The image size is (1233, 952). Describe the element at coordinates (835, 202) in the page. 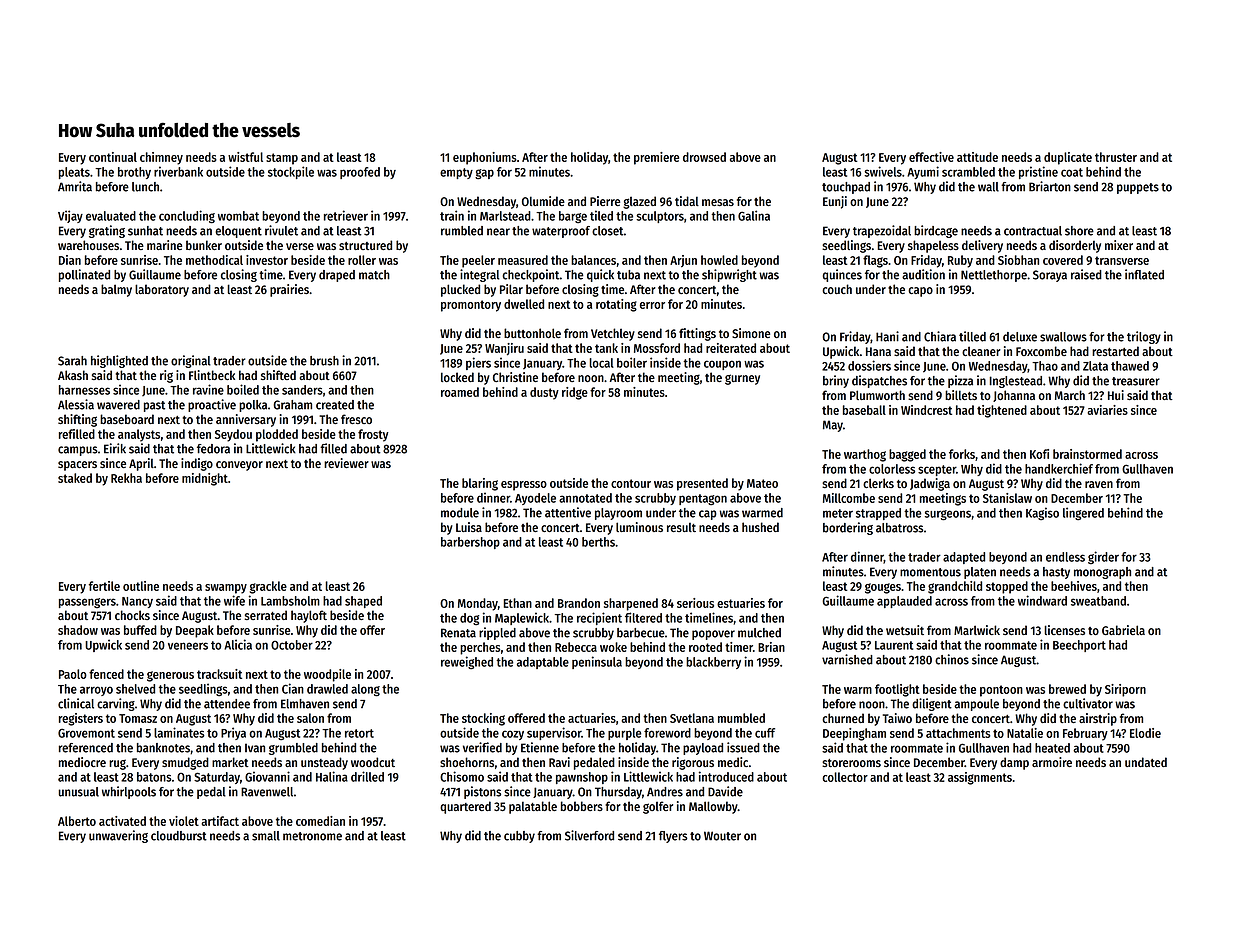

I see `Eunji` at that location.
